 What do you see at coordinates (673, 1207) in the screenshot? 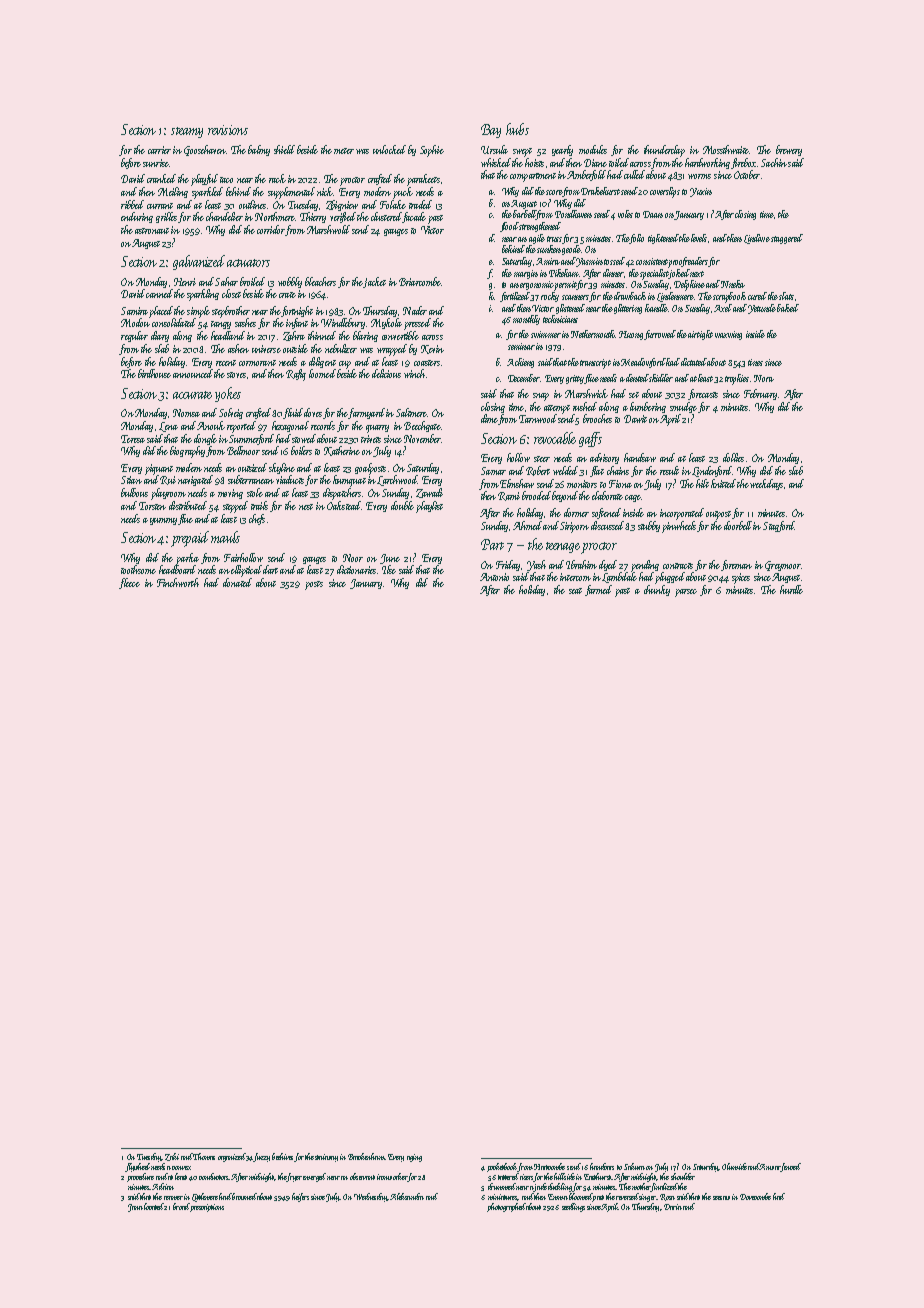
I see `Daria` at bounding box center [673, 1207].
